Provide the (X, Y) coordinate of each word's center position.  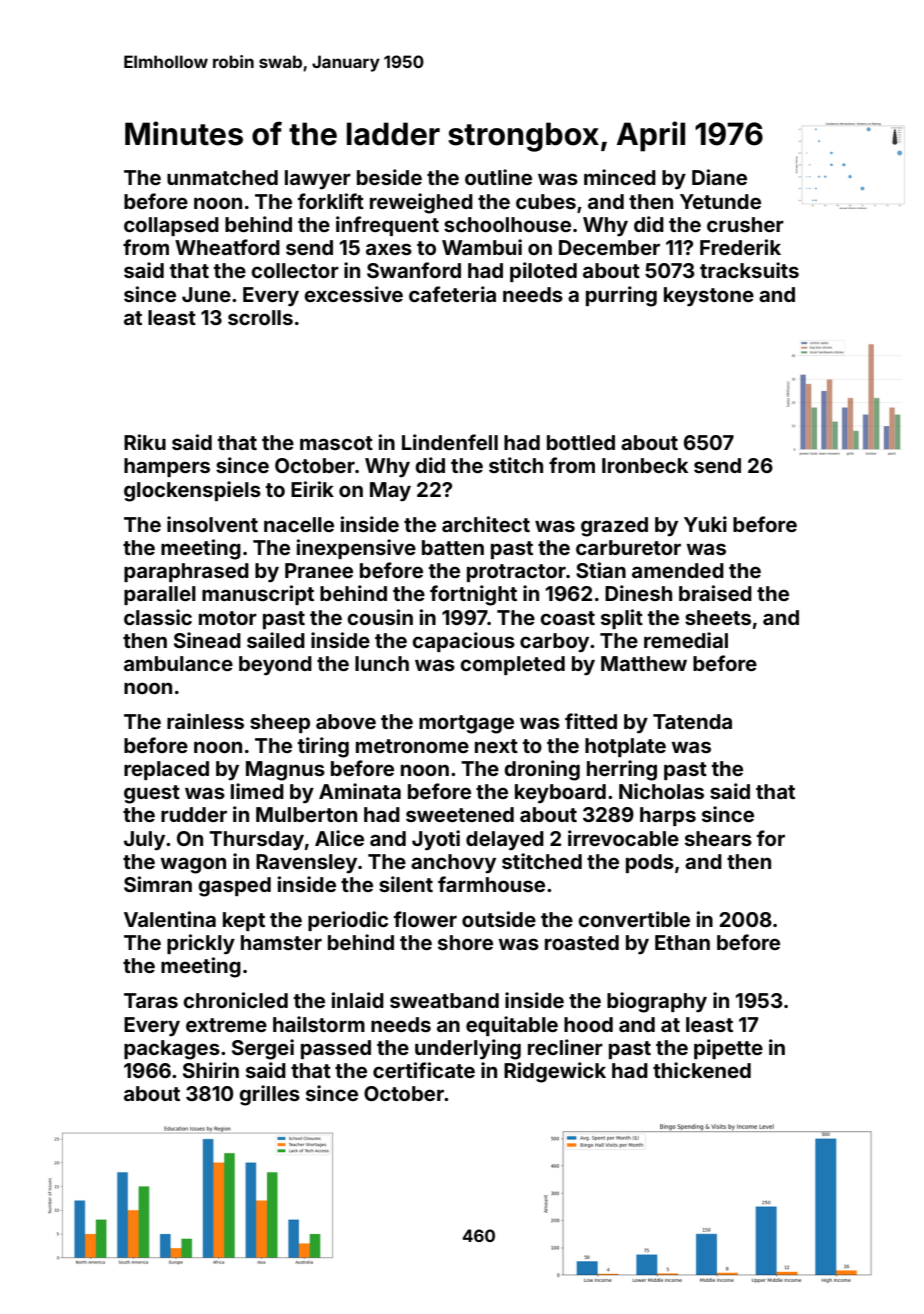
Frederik (740, 247)
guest (152, 794)
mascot (336, 443)
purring (621, 296)
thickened (702, 1070)
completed (512, 665)
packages (172, 1050)
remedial (686, 640)
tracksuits (749, 270)
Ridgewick (555, 1072)
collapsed (171, 226)
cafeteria (452, 294)
